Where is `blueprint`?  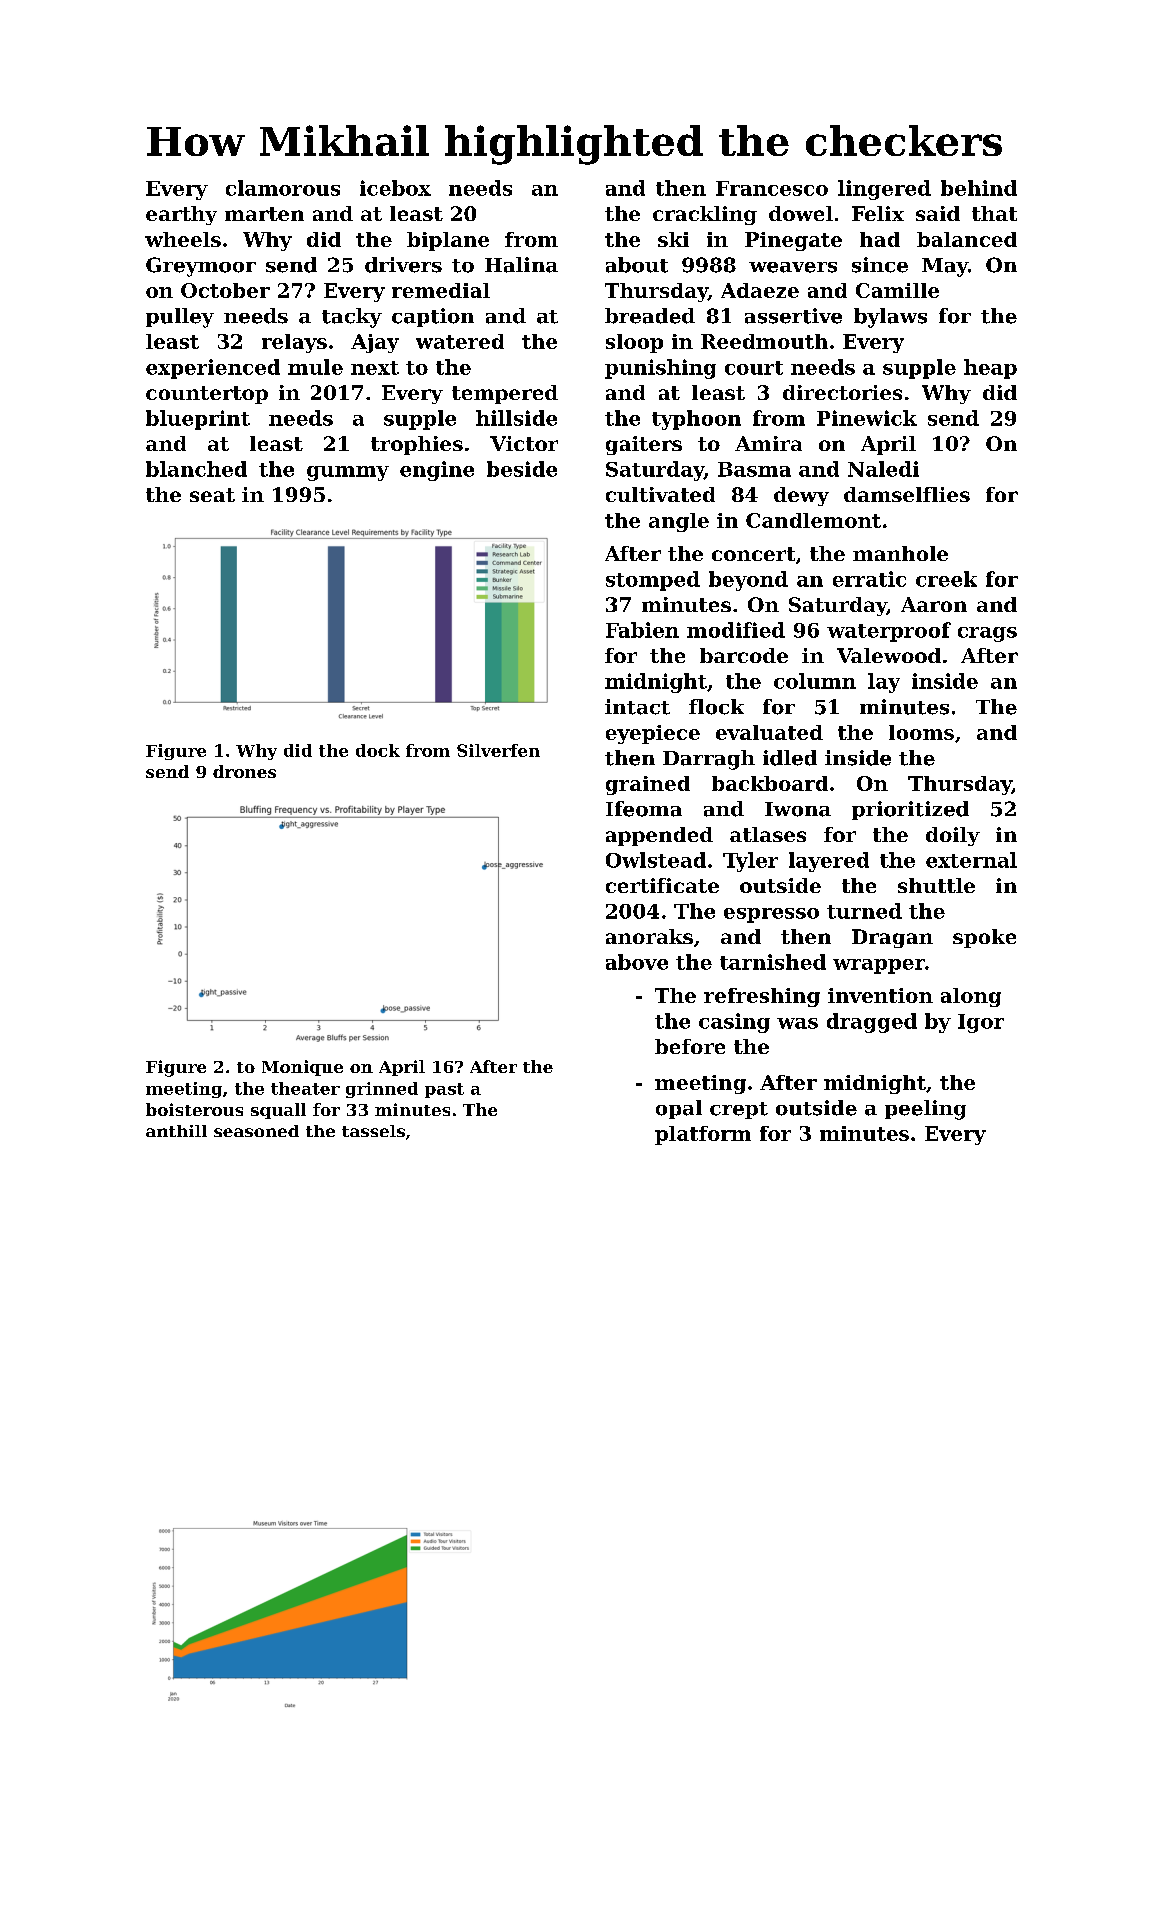 blueprint is located at coordinates (198, 420).
